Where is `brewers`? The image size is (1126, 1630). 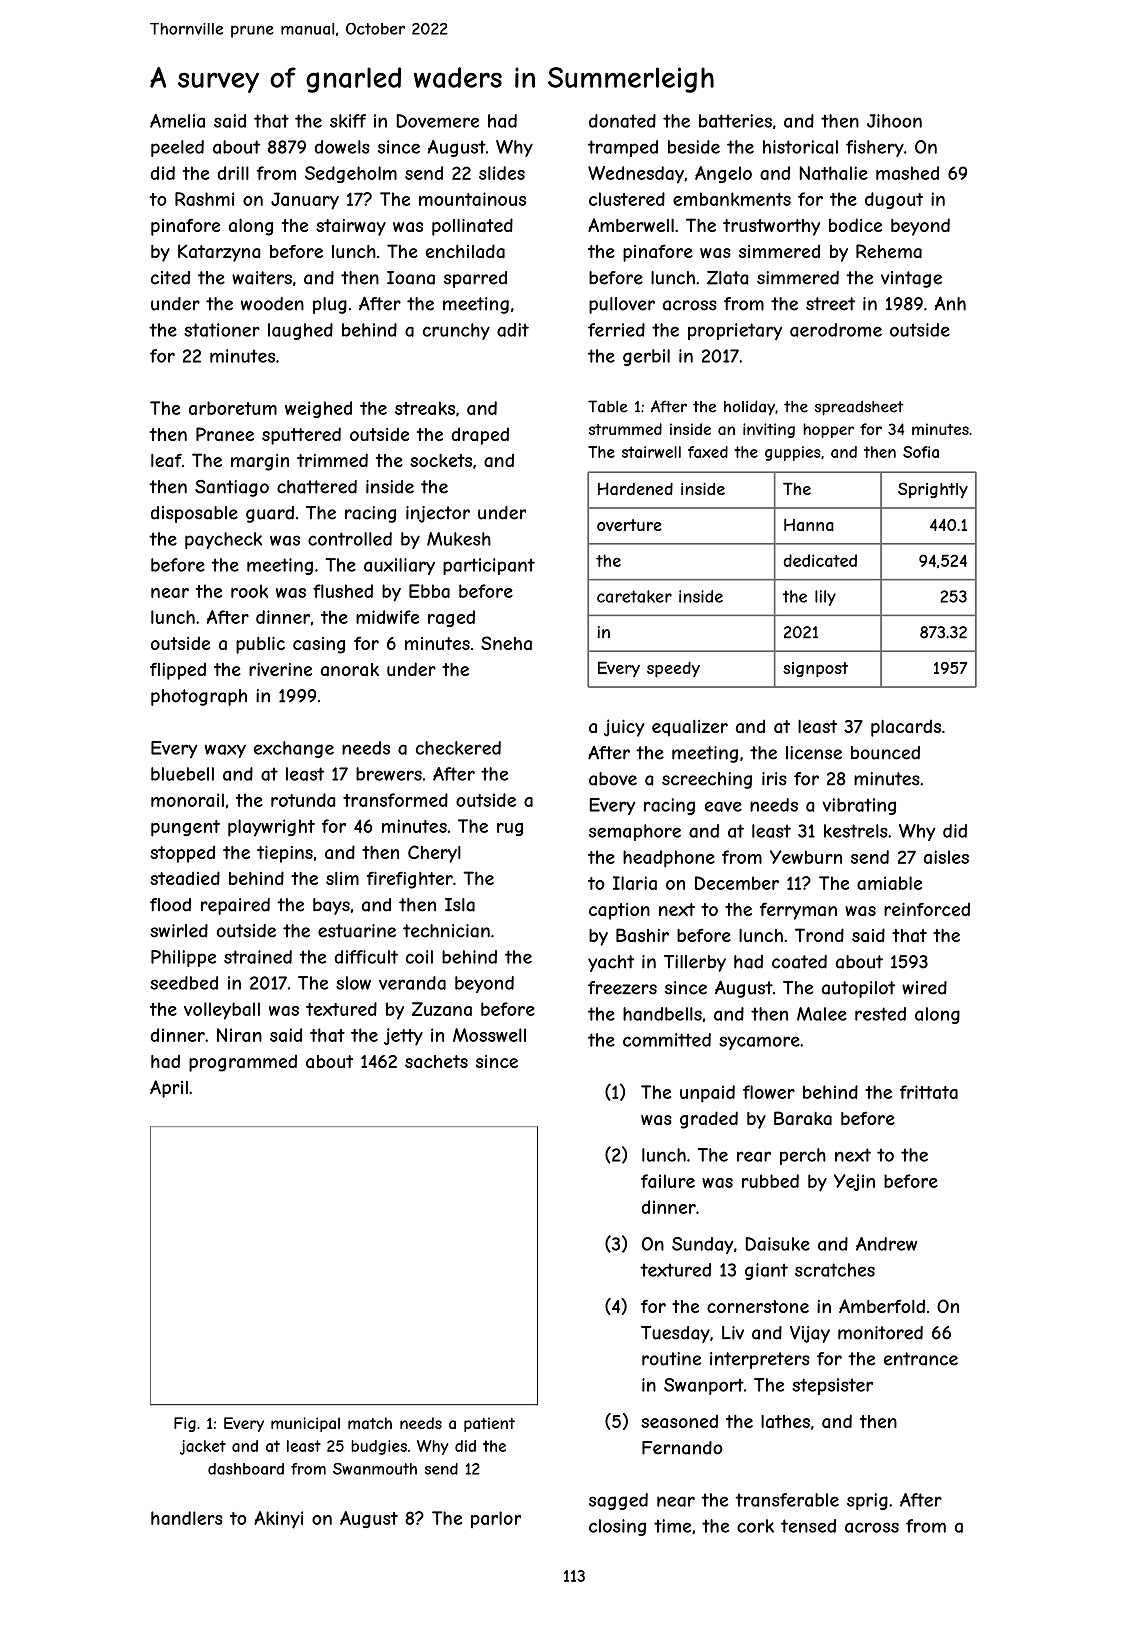
brewers is located at coordinates (389, 774).
